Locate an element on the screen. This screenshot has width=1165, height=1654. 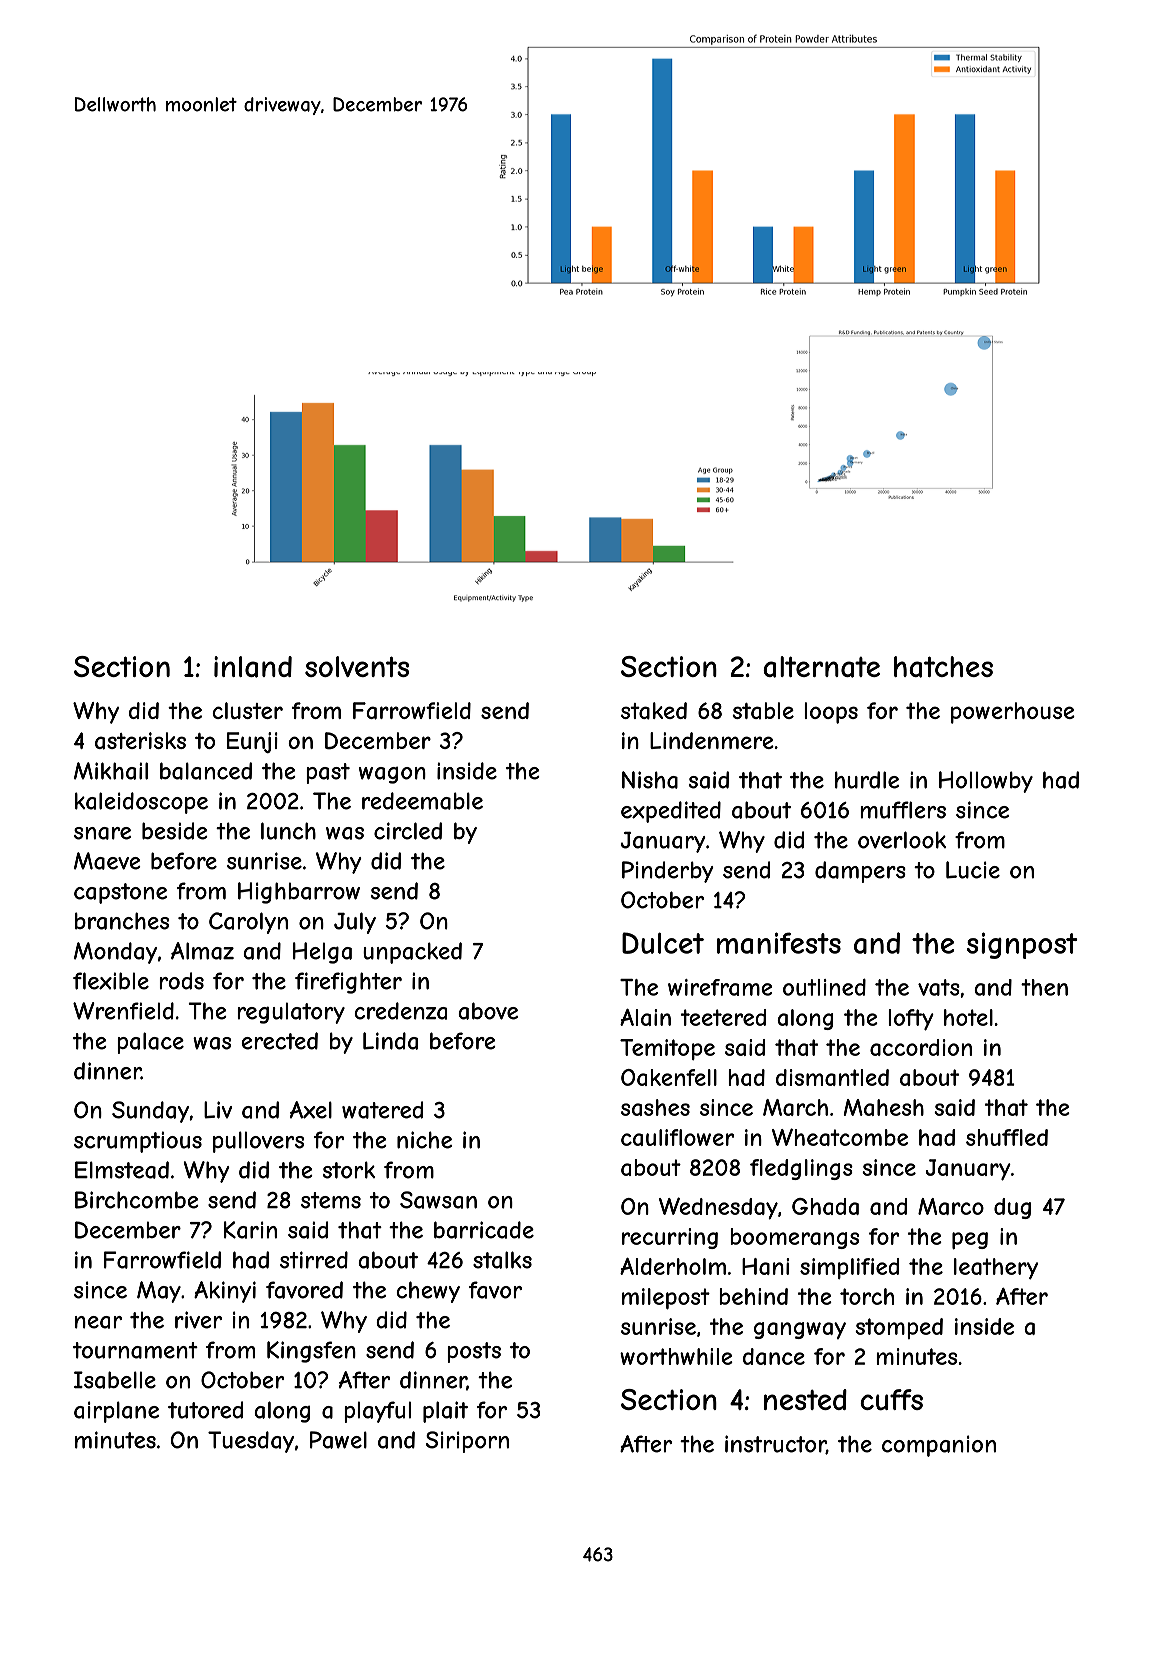
Alain is located at coordinates (645, 1017).
